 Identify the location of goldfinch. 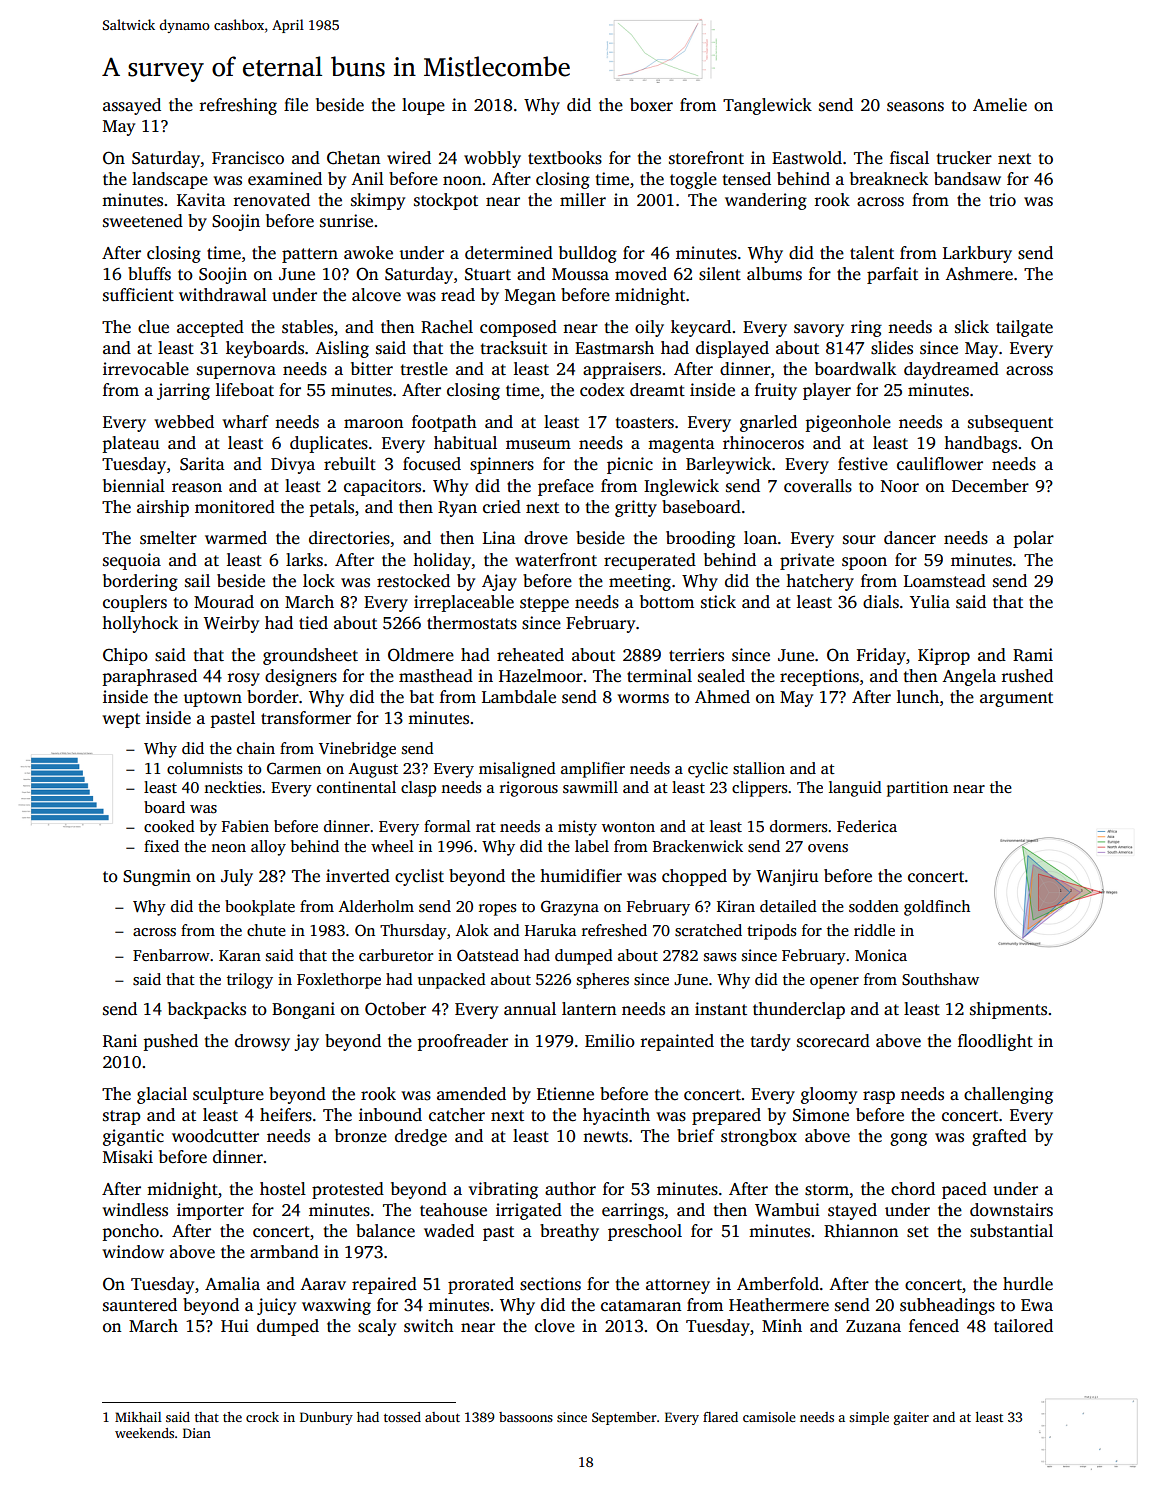
(937, 908).
